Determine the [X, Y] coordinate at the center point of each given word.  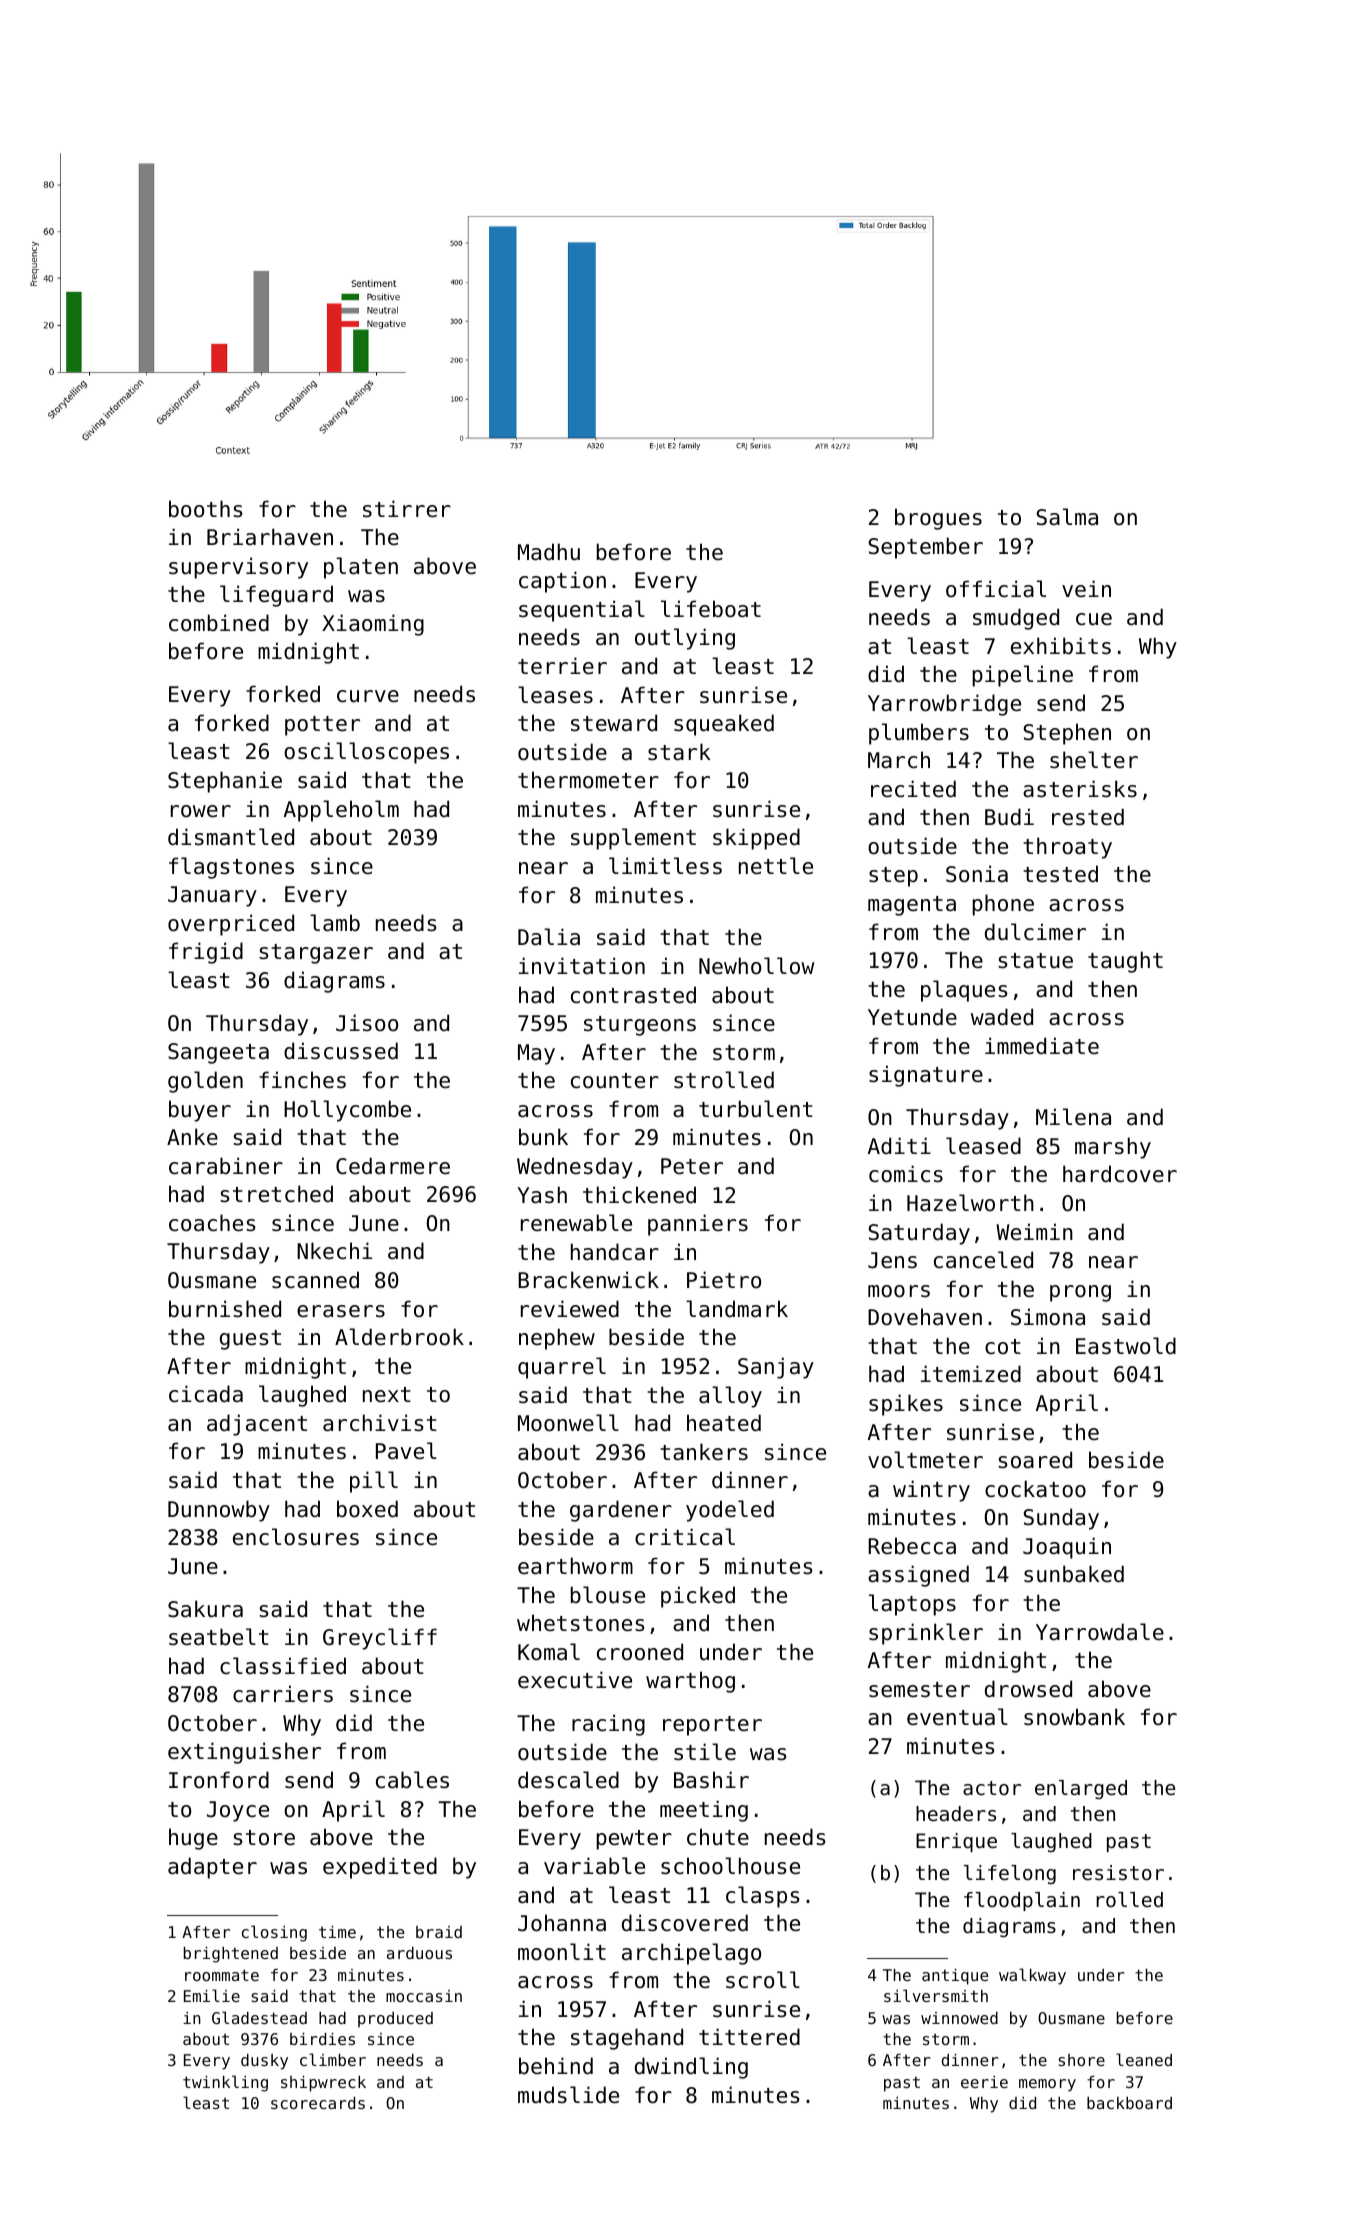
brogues [938, 519]
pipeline [1022, 676]
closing [274, 1933]
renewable [576, 1223]
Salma [1067, 517]
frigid [206, 953]
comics [906, 1174]
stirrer [407, 509]
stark [679, 752]
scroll [763, 1980]
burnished [225, 1309]
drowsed [1028, 1689]
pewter [634, 1840]
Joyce [238, 1811]
